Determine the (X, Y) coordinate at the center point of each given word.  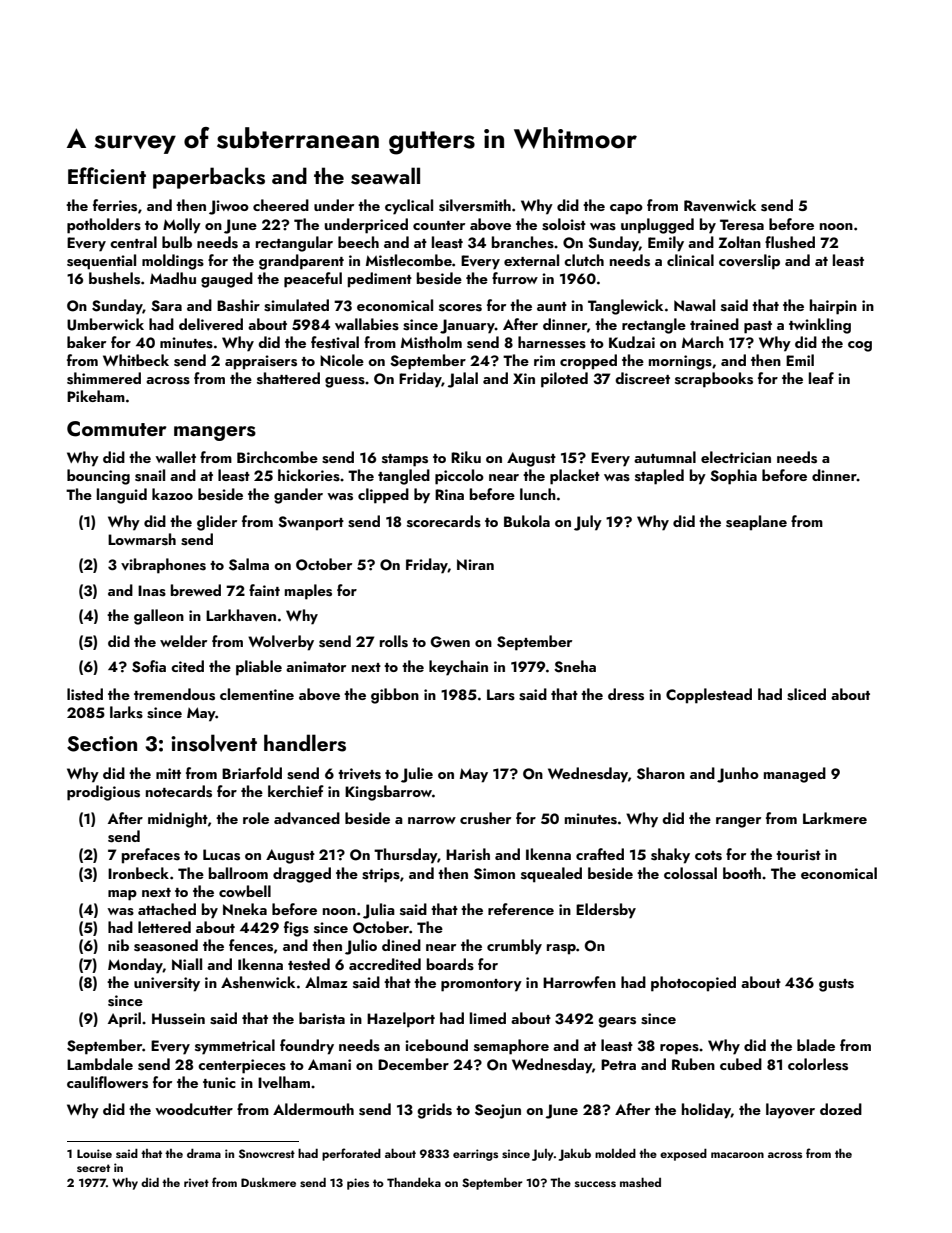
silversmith (475, 205)
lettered (164, 927)
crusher (485, 818)
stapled (659, 477)
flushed (790, 242)
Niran (475, 564)
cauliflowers (107, 1082)
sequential (101, 262)
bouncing (98, 477)
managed (795, 775)
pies (358, 1184)
